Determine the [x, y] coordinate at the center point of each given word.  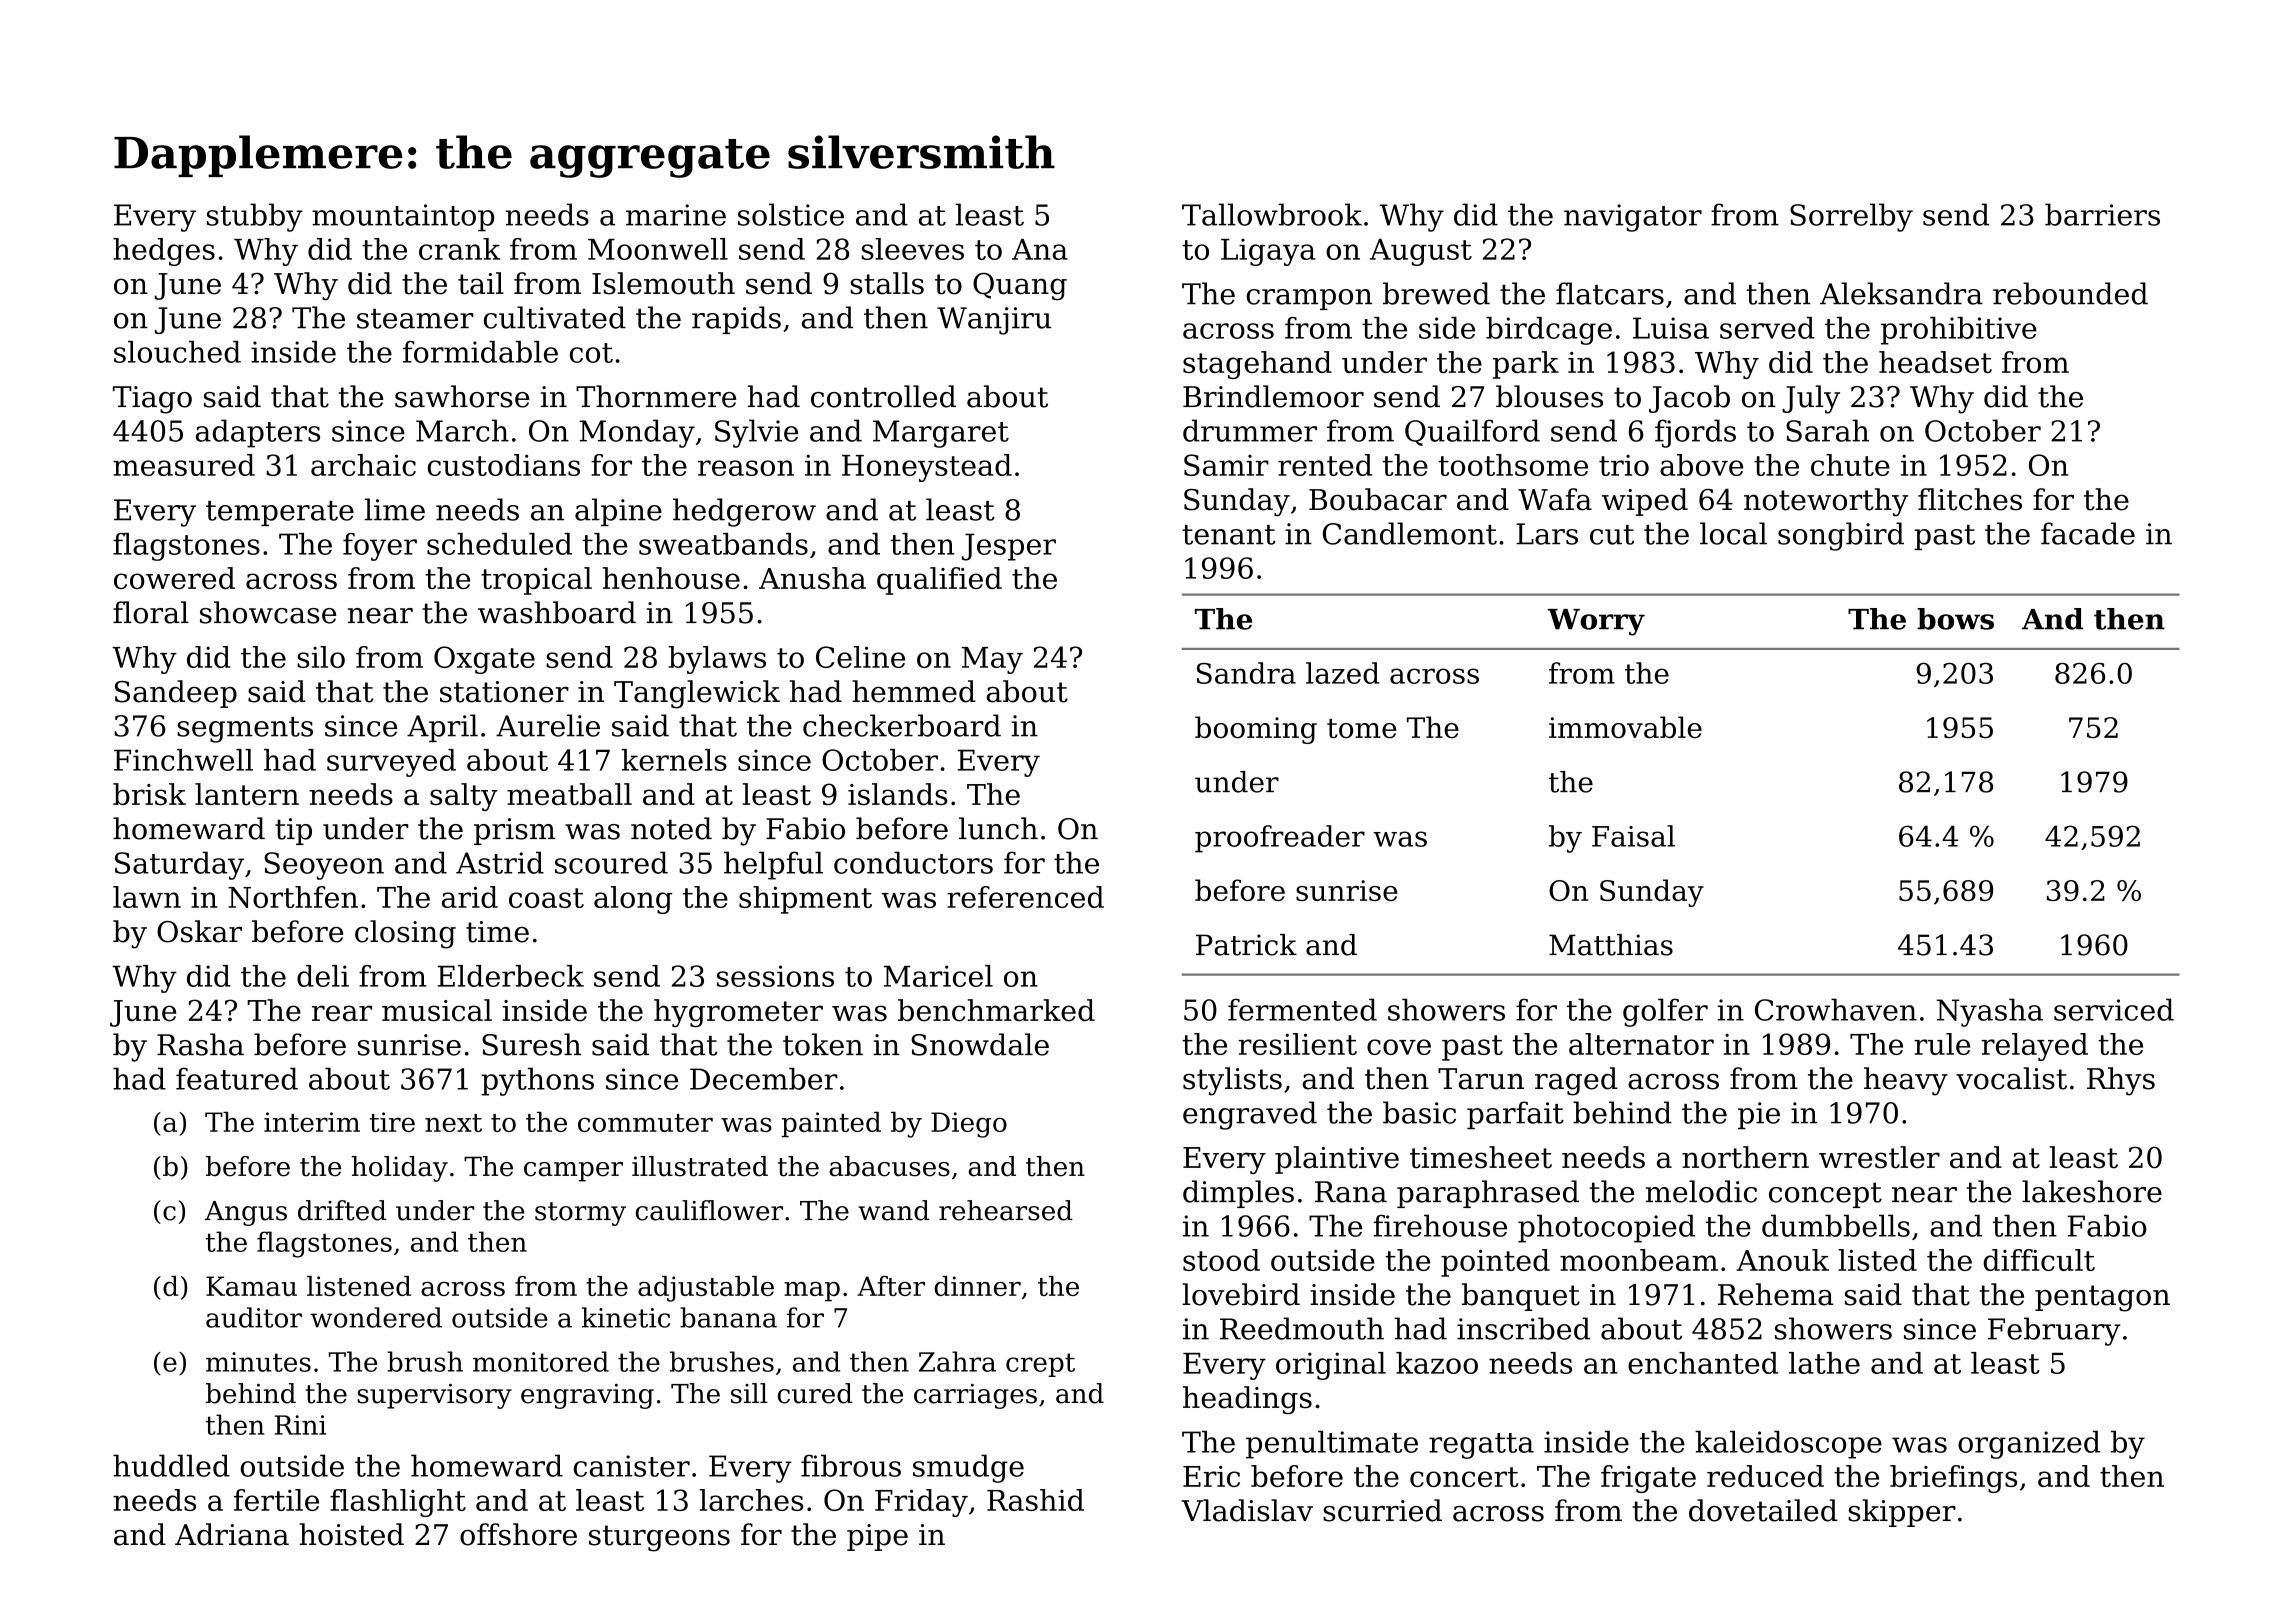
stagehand [1257, 365]
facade [2088, 533]
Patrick [1246, 945]
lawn [147, 897]
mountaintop [403, 218]
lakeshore [2092, 1191]
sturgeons [659, 1538]
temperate [280, 513]
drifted [342, 1210]
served [1767, 328]
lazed [1343, 673]
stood [1221, 1260]
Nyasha [1990, 1012]
